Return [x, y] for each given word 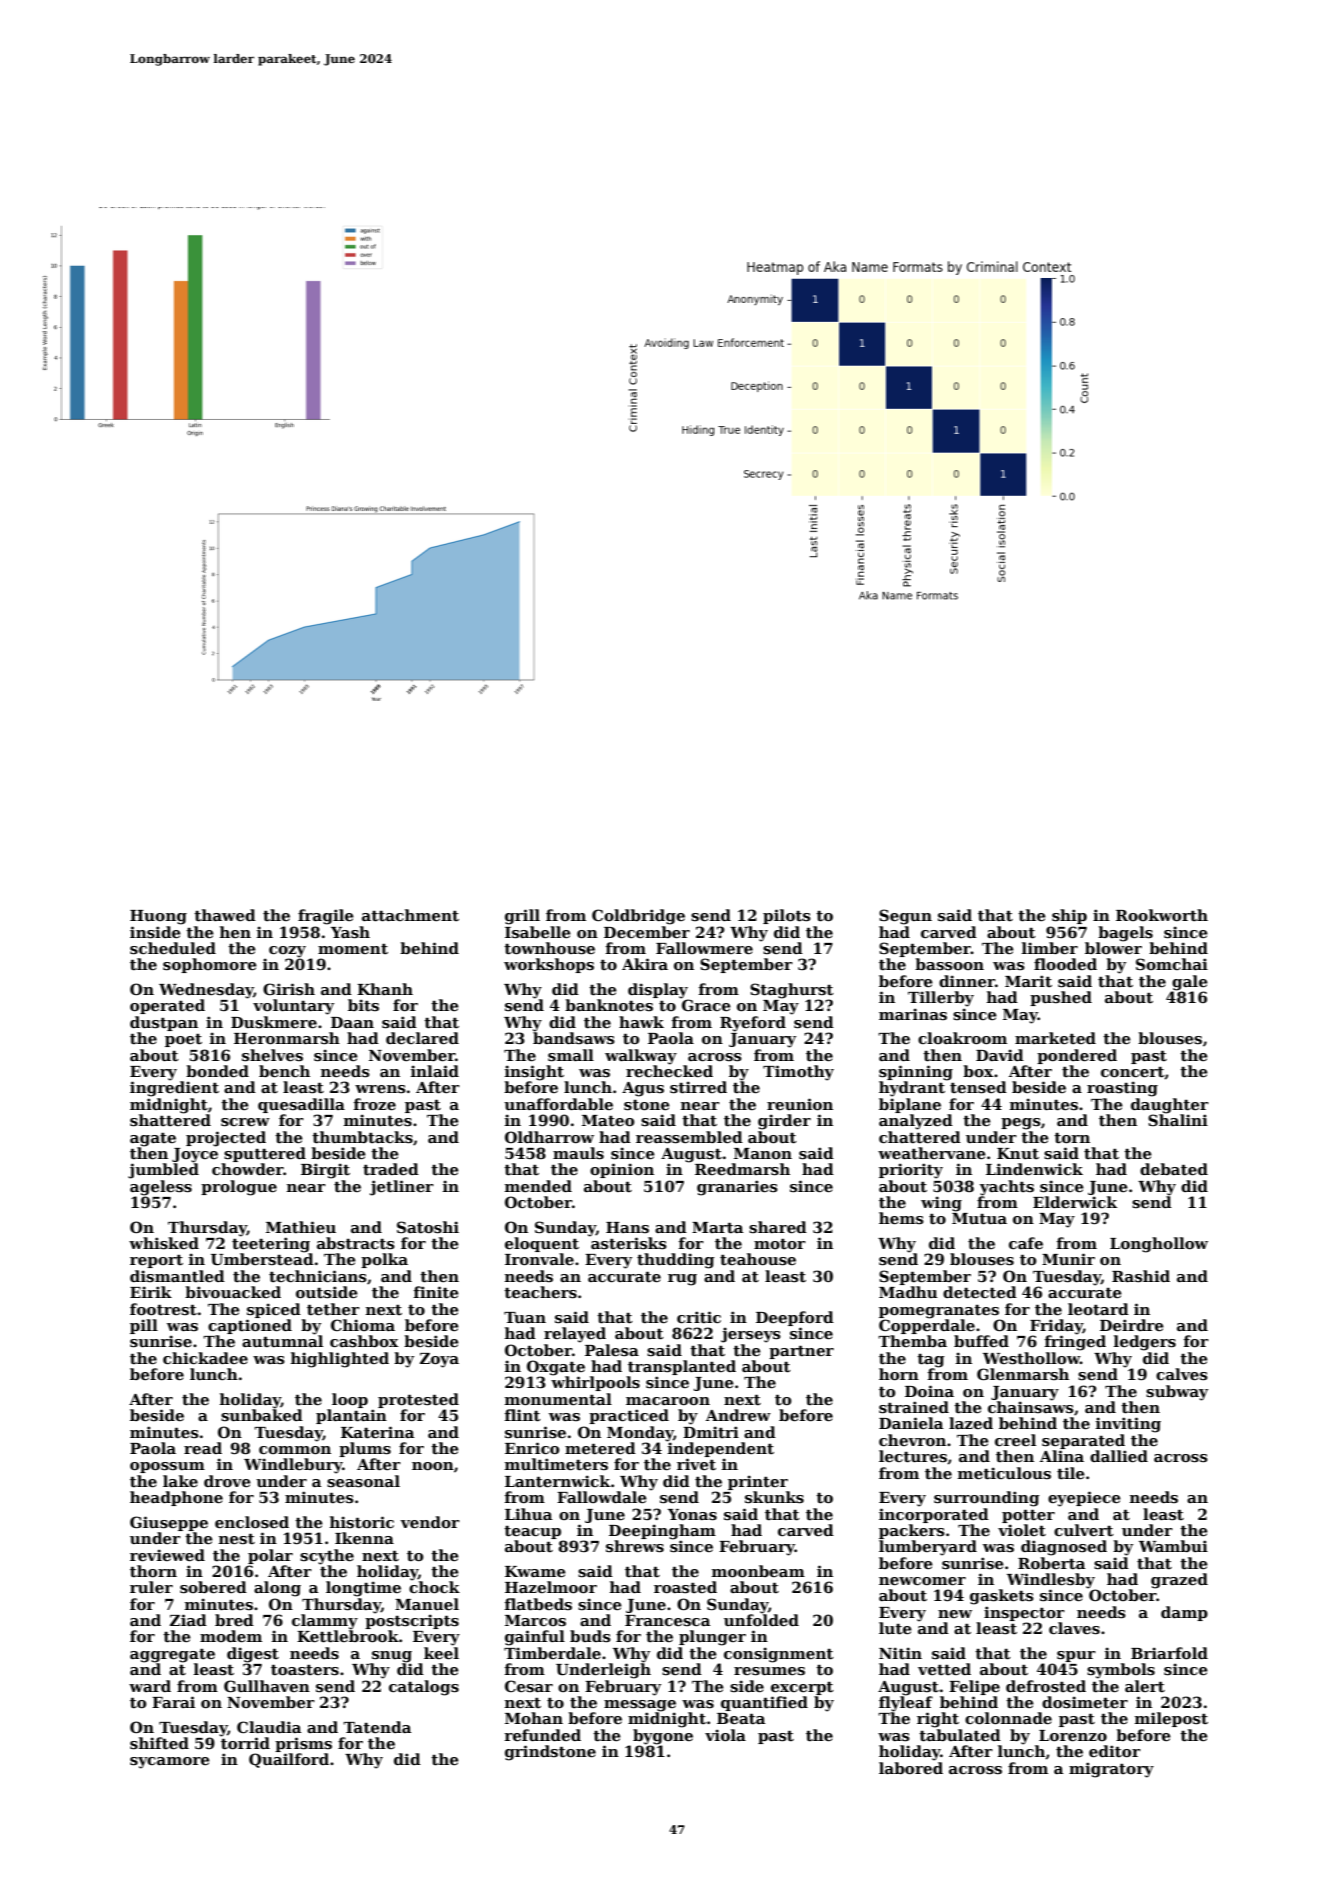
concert [1133, 1073]
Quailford [289, 1760]
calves [1182, 1374]
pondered [1077, 1056]
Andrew [738, 1415]
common [295, 1450]
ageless [161, 1188]
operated [167, 1006]
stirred [698, 1087]
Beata [741, 1718]
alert [1145, 1686]
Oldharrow [549, 1137]
